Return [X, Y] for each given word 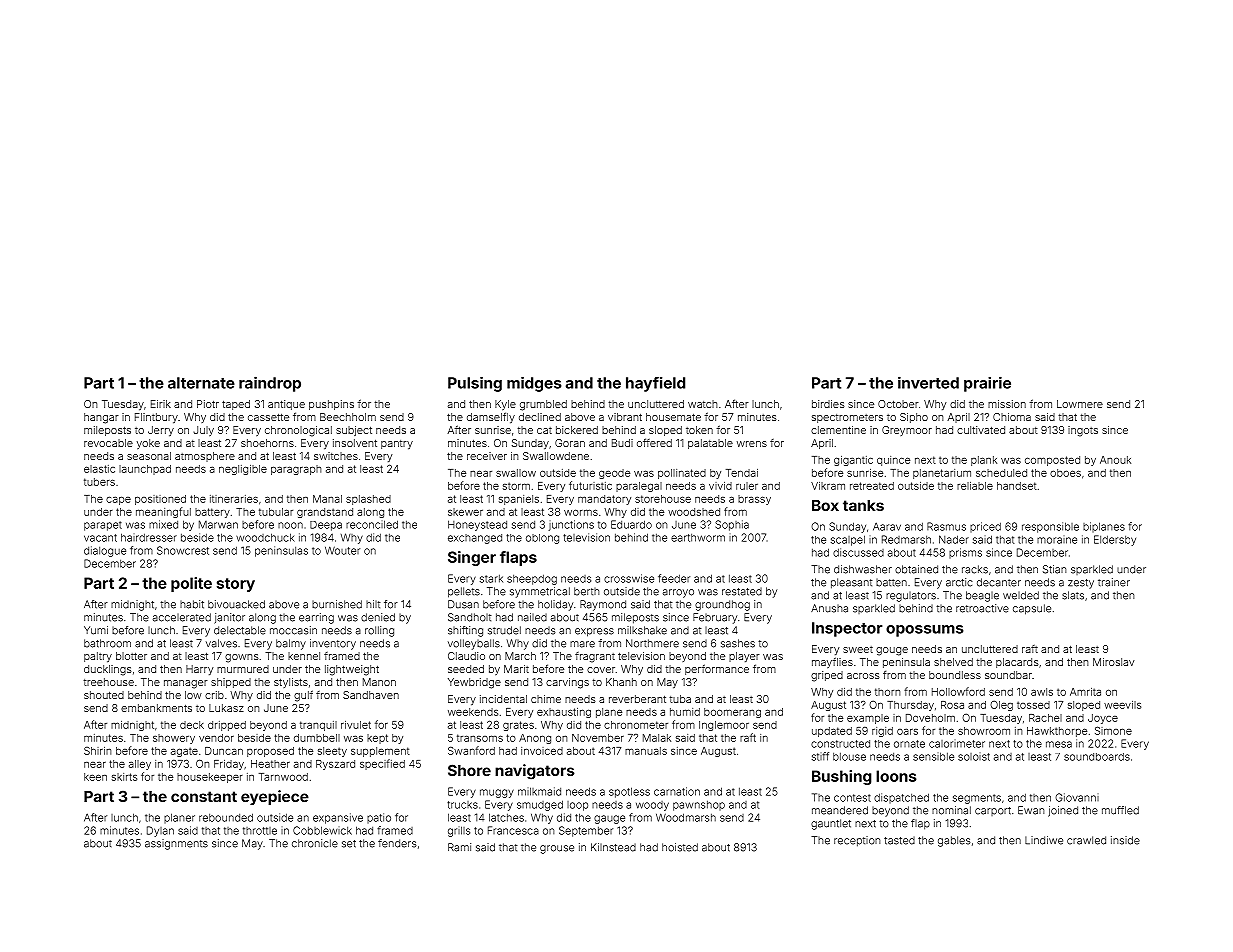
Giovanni [1077, 797]
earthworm [698, 537]
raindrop [270, 384]
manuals [646, 751]
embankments [156, 708]
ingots [1083, 431]
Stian [1055, 569]
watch [703, 404]
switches [336, 456]
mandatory [604, 500]
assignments [176, 844]
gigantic [853, 461]
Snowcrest [183, 550]
